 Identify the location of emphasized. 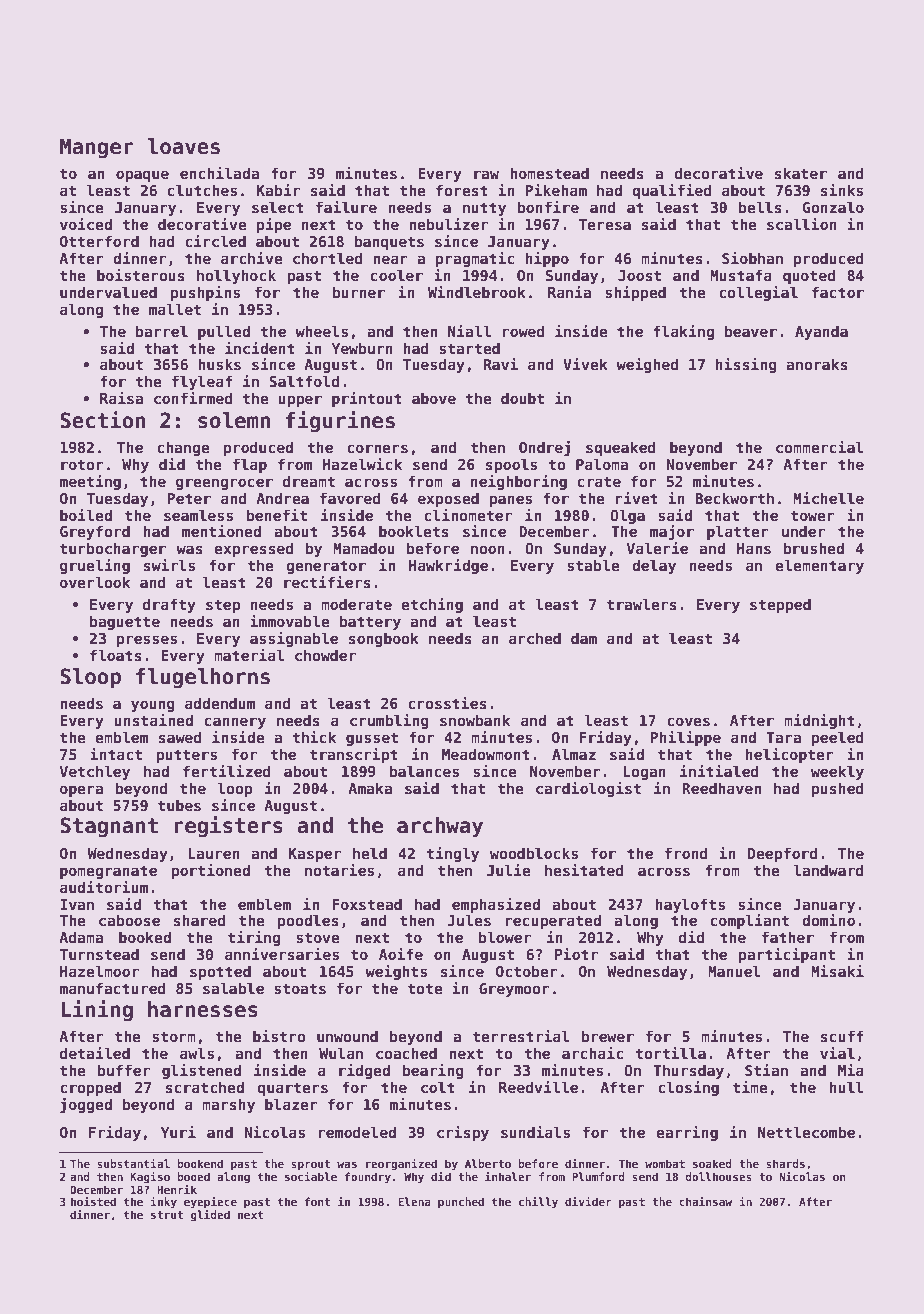
(496, 905).
